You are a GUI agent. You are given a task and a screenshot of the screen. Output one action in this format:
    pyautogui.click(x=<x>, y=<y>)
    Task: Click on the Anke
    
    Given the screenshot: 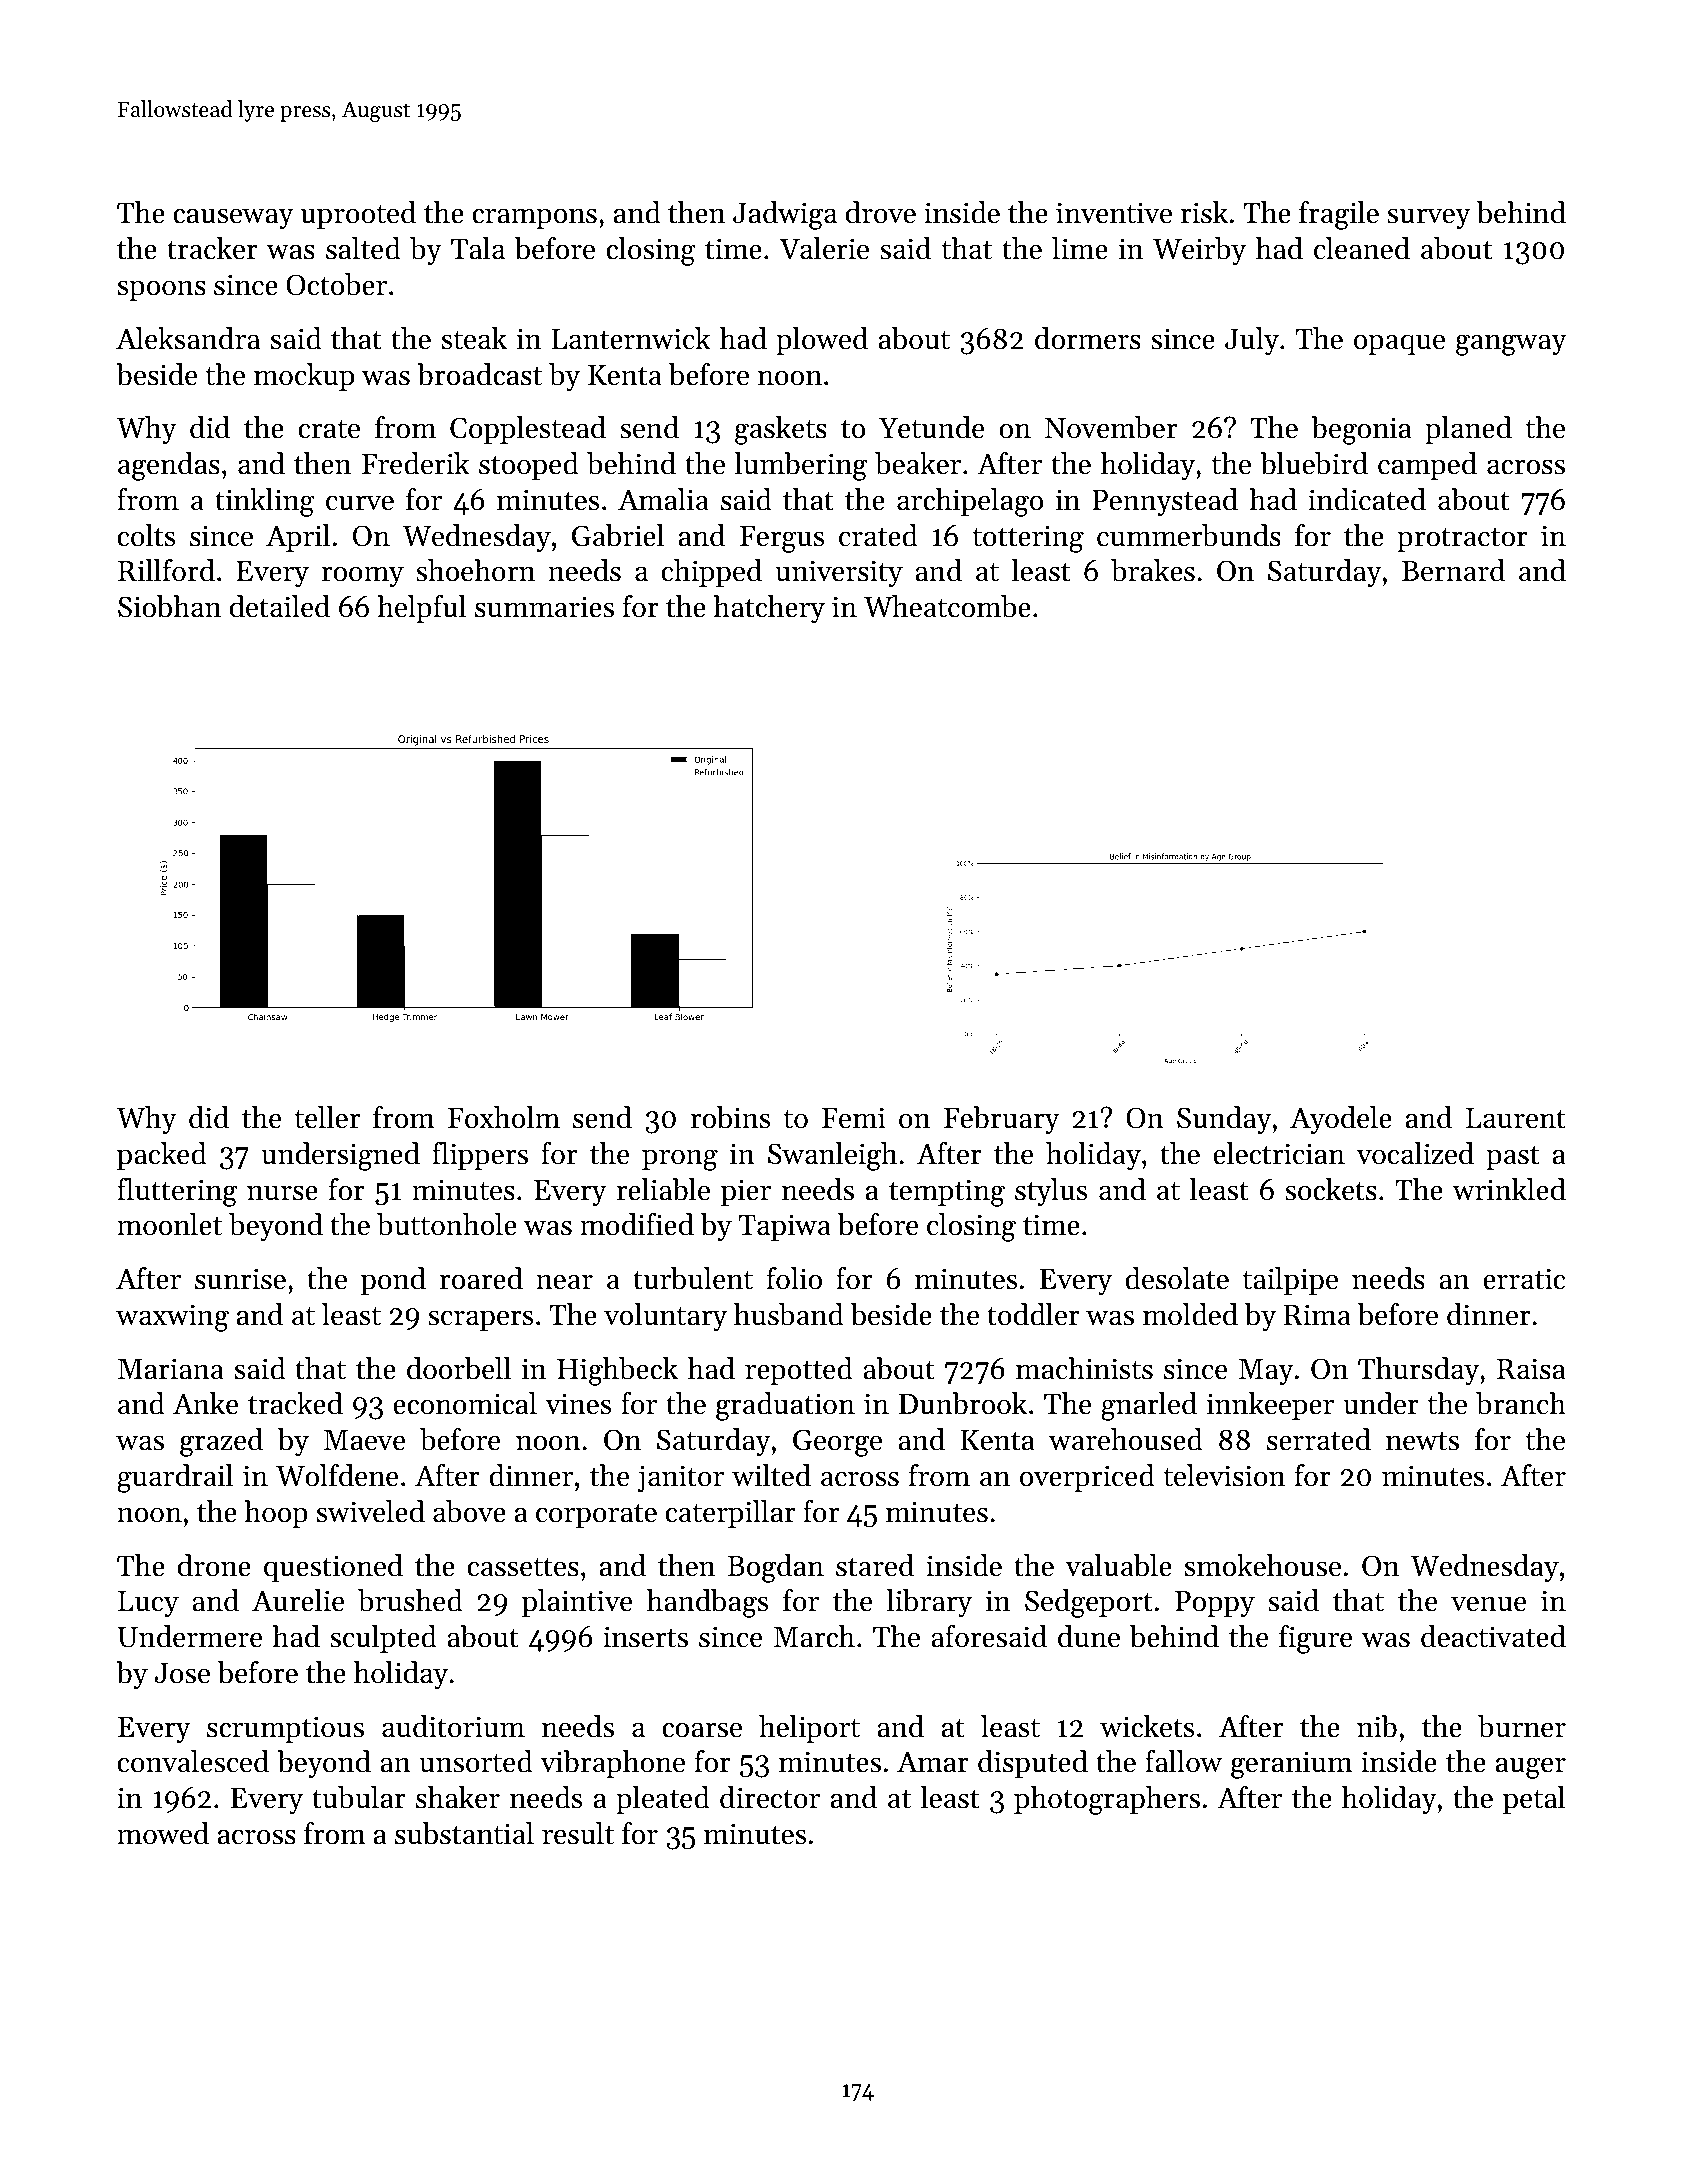 What is the action you would take?
    pyautogui.click(x=205, y=1403)
